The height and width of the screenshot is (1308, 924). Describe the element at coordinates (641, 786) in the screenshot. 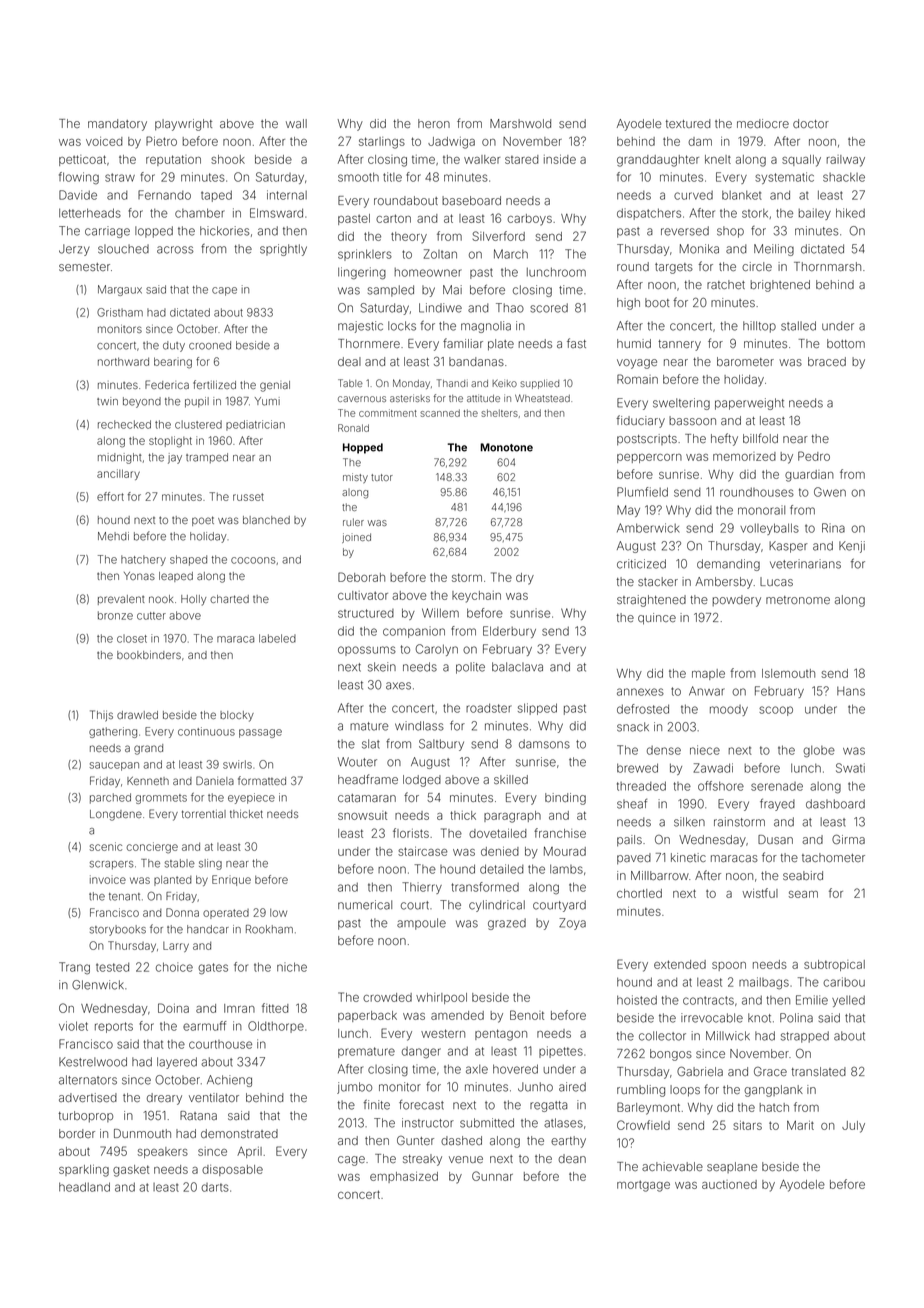

I see `threaded` at that location.
